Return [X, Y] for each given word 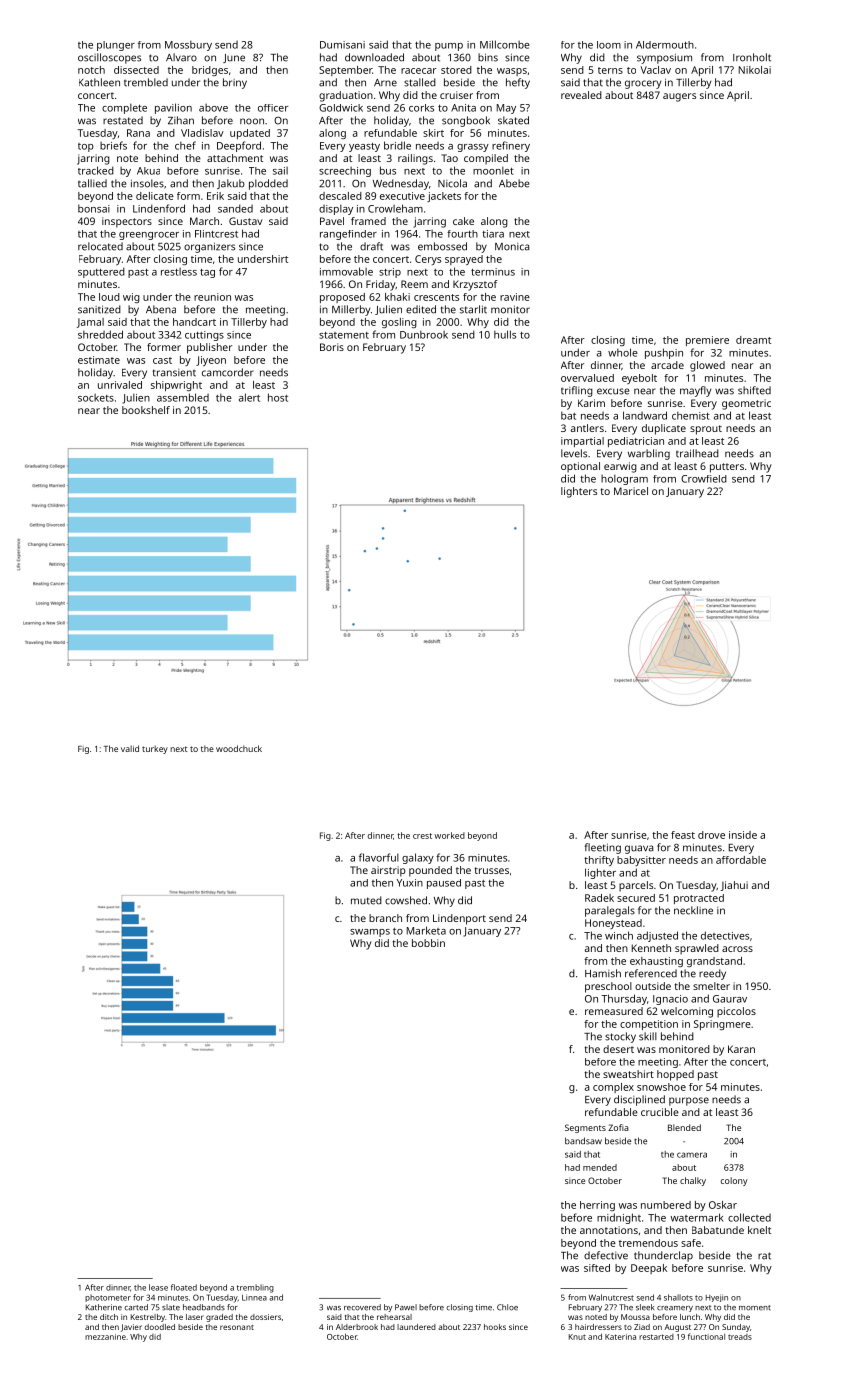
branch [385, 918]
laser [195, 1317]
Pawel [406, 1307]
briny [235, 83]
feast [683, 835]
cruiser [456, 95]
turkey [155, 749]
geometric [746, 404]
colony [734, 1181]
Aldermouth [665, 45]
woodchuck [239, 748]
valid [130, 748]
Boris [332, 347]
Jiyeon [211, 361]
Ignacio [670, 1000]
